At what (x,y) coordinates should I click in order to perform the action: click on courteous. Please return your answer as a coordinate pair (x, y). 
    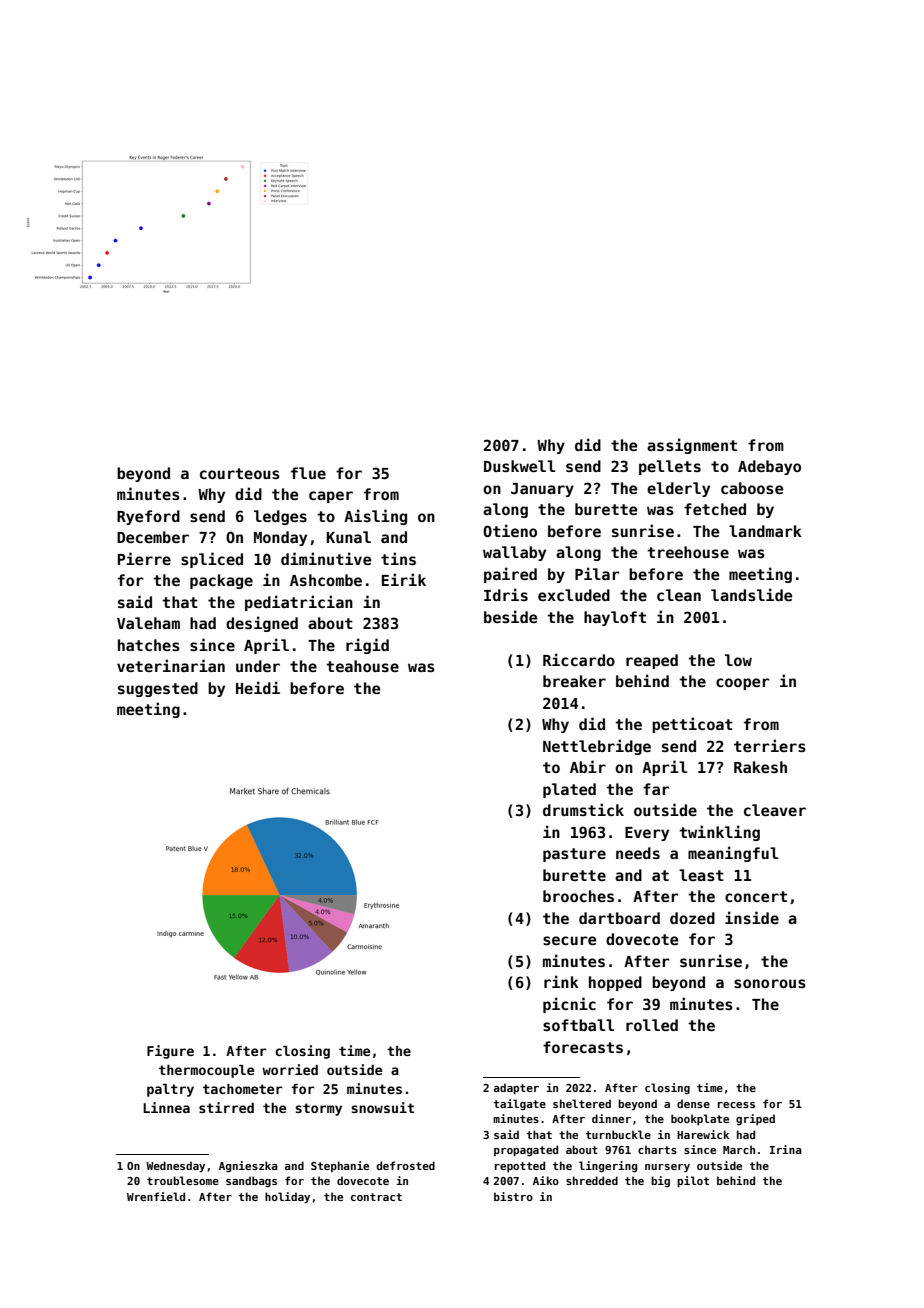
    Looking at the image, I should click on (240, 473).
